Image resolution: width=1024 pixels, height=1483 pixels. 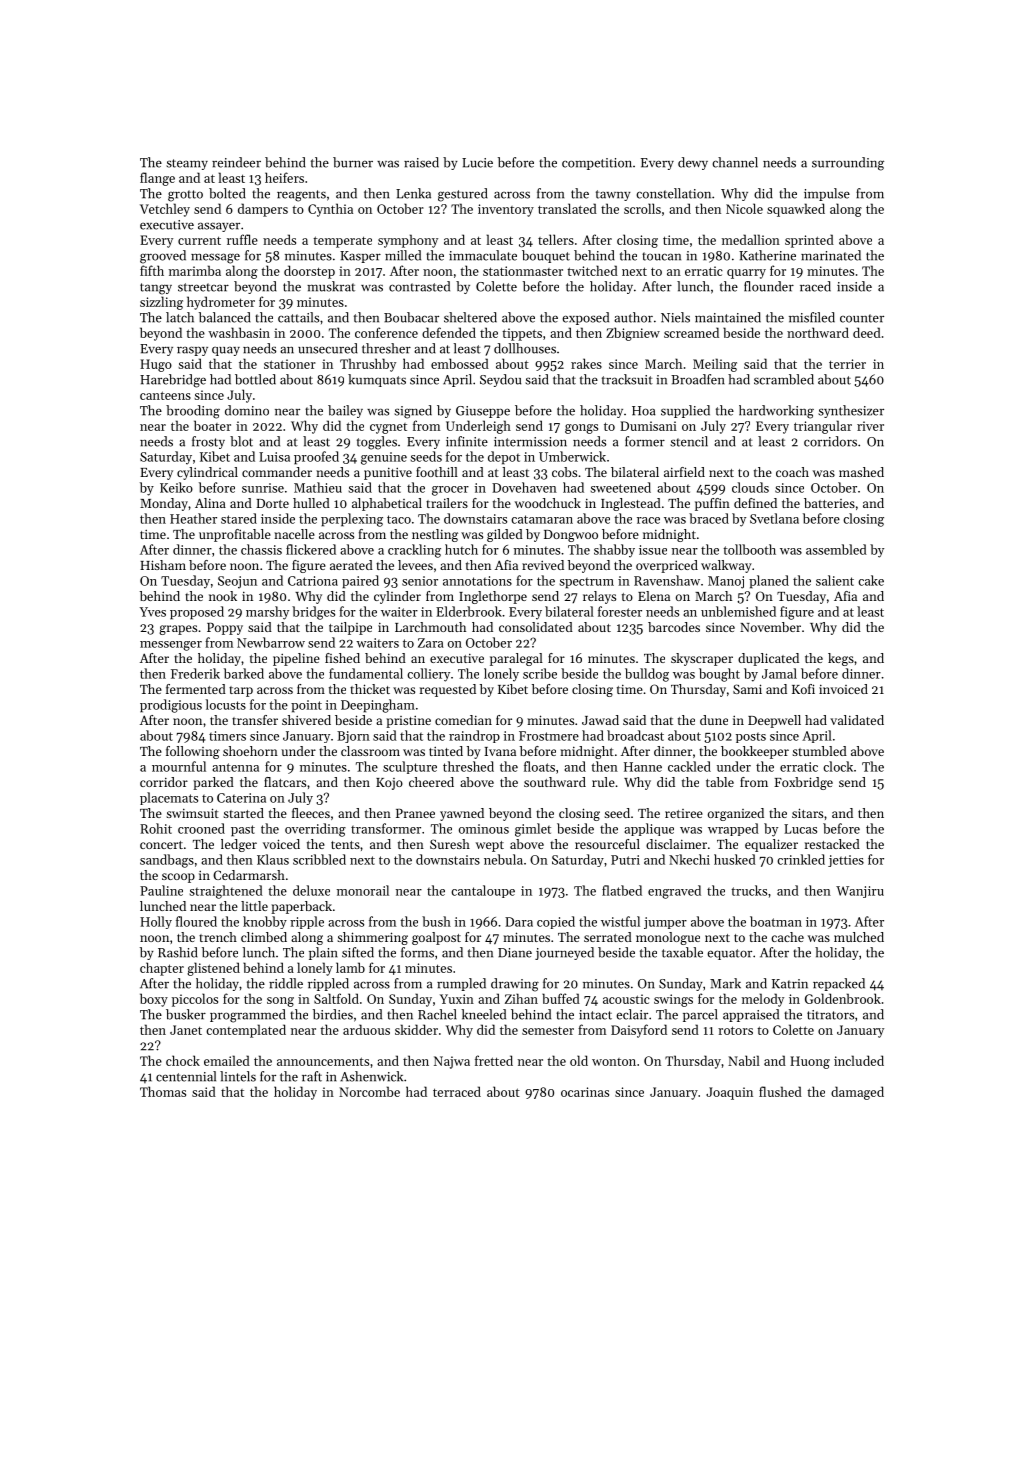 I want to click on ocarinas, so click(x=585, y=1092).
